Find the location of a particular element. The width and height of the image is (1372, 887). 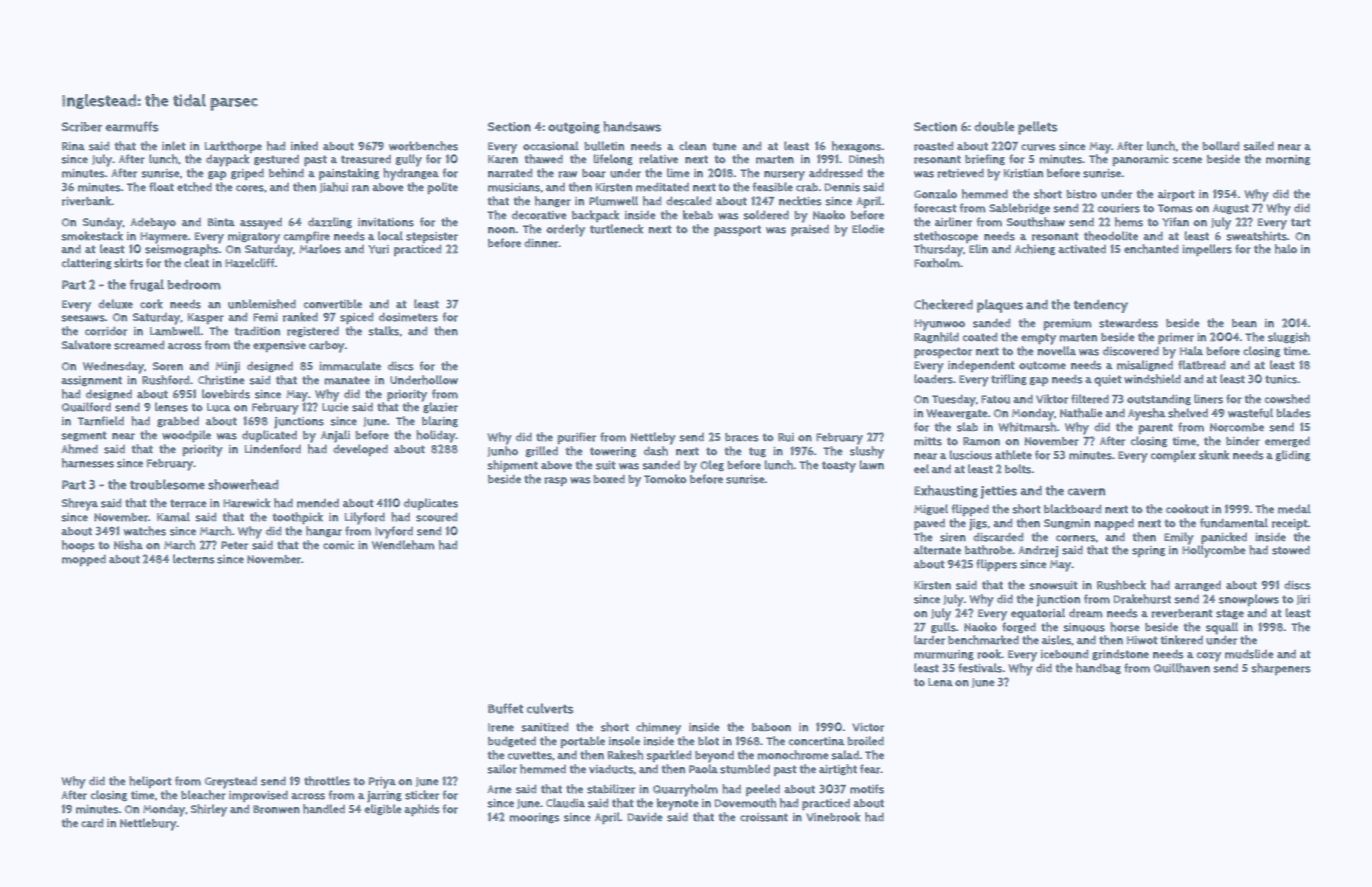

outgoing is located at coordinates (574, 128).
